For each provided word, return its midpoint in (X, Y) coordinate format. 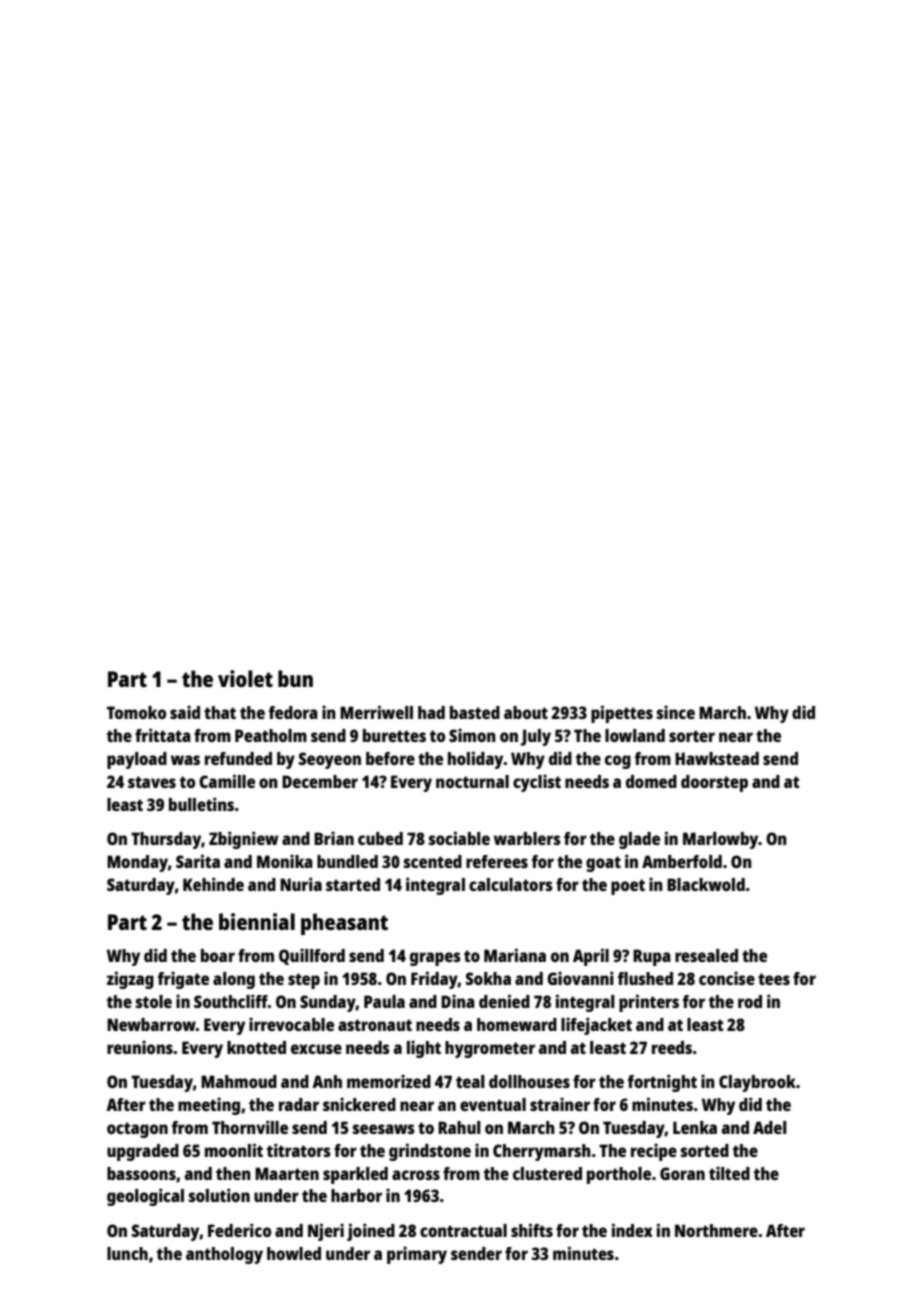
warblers (527, 838)
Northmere (716, 1230)
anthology (224, 1255)
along (234, 980)
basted (475, 712)
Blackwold (706, 884)
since (676, 712)
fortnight (662, 1083)
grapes (435, 959)
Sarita (198, 861)
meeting (209, 1106)
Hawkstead (717, 758)
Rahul (459, 1127)
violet (245, 678)
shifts (532, 1230)
